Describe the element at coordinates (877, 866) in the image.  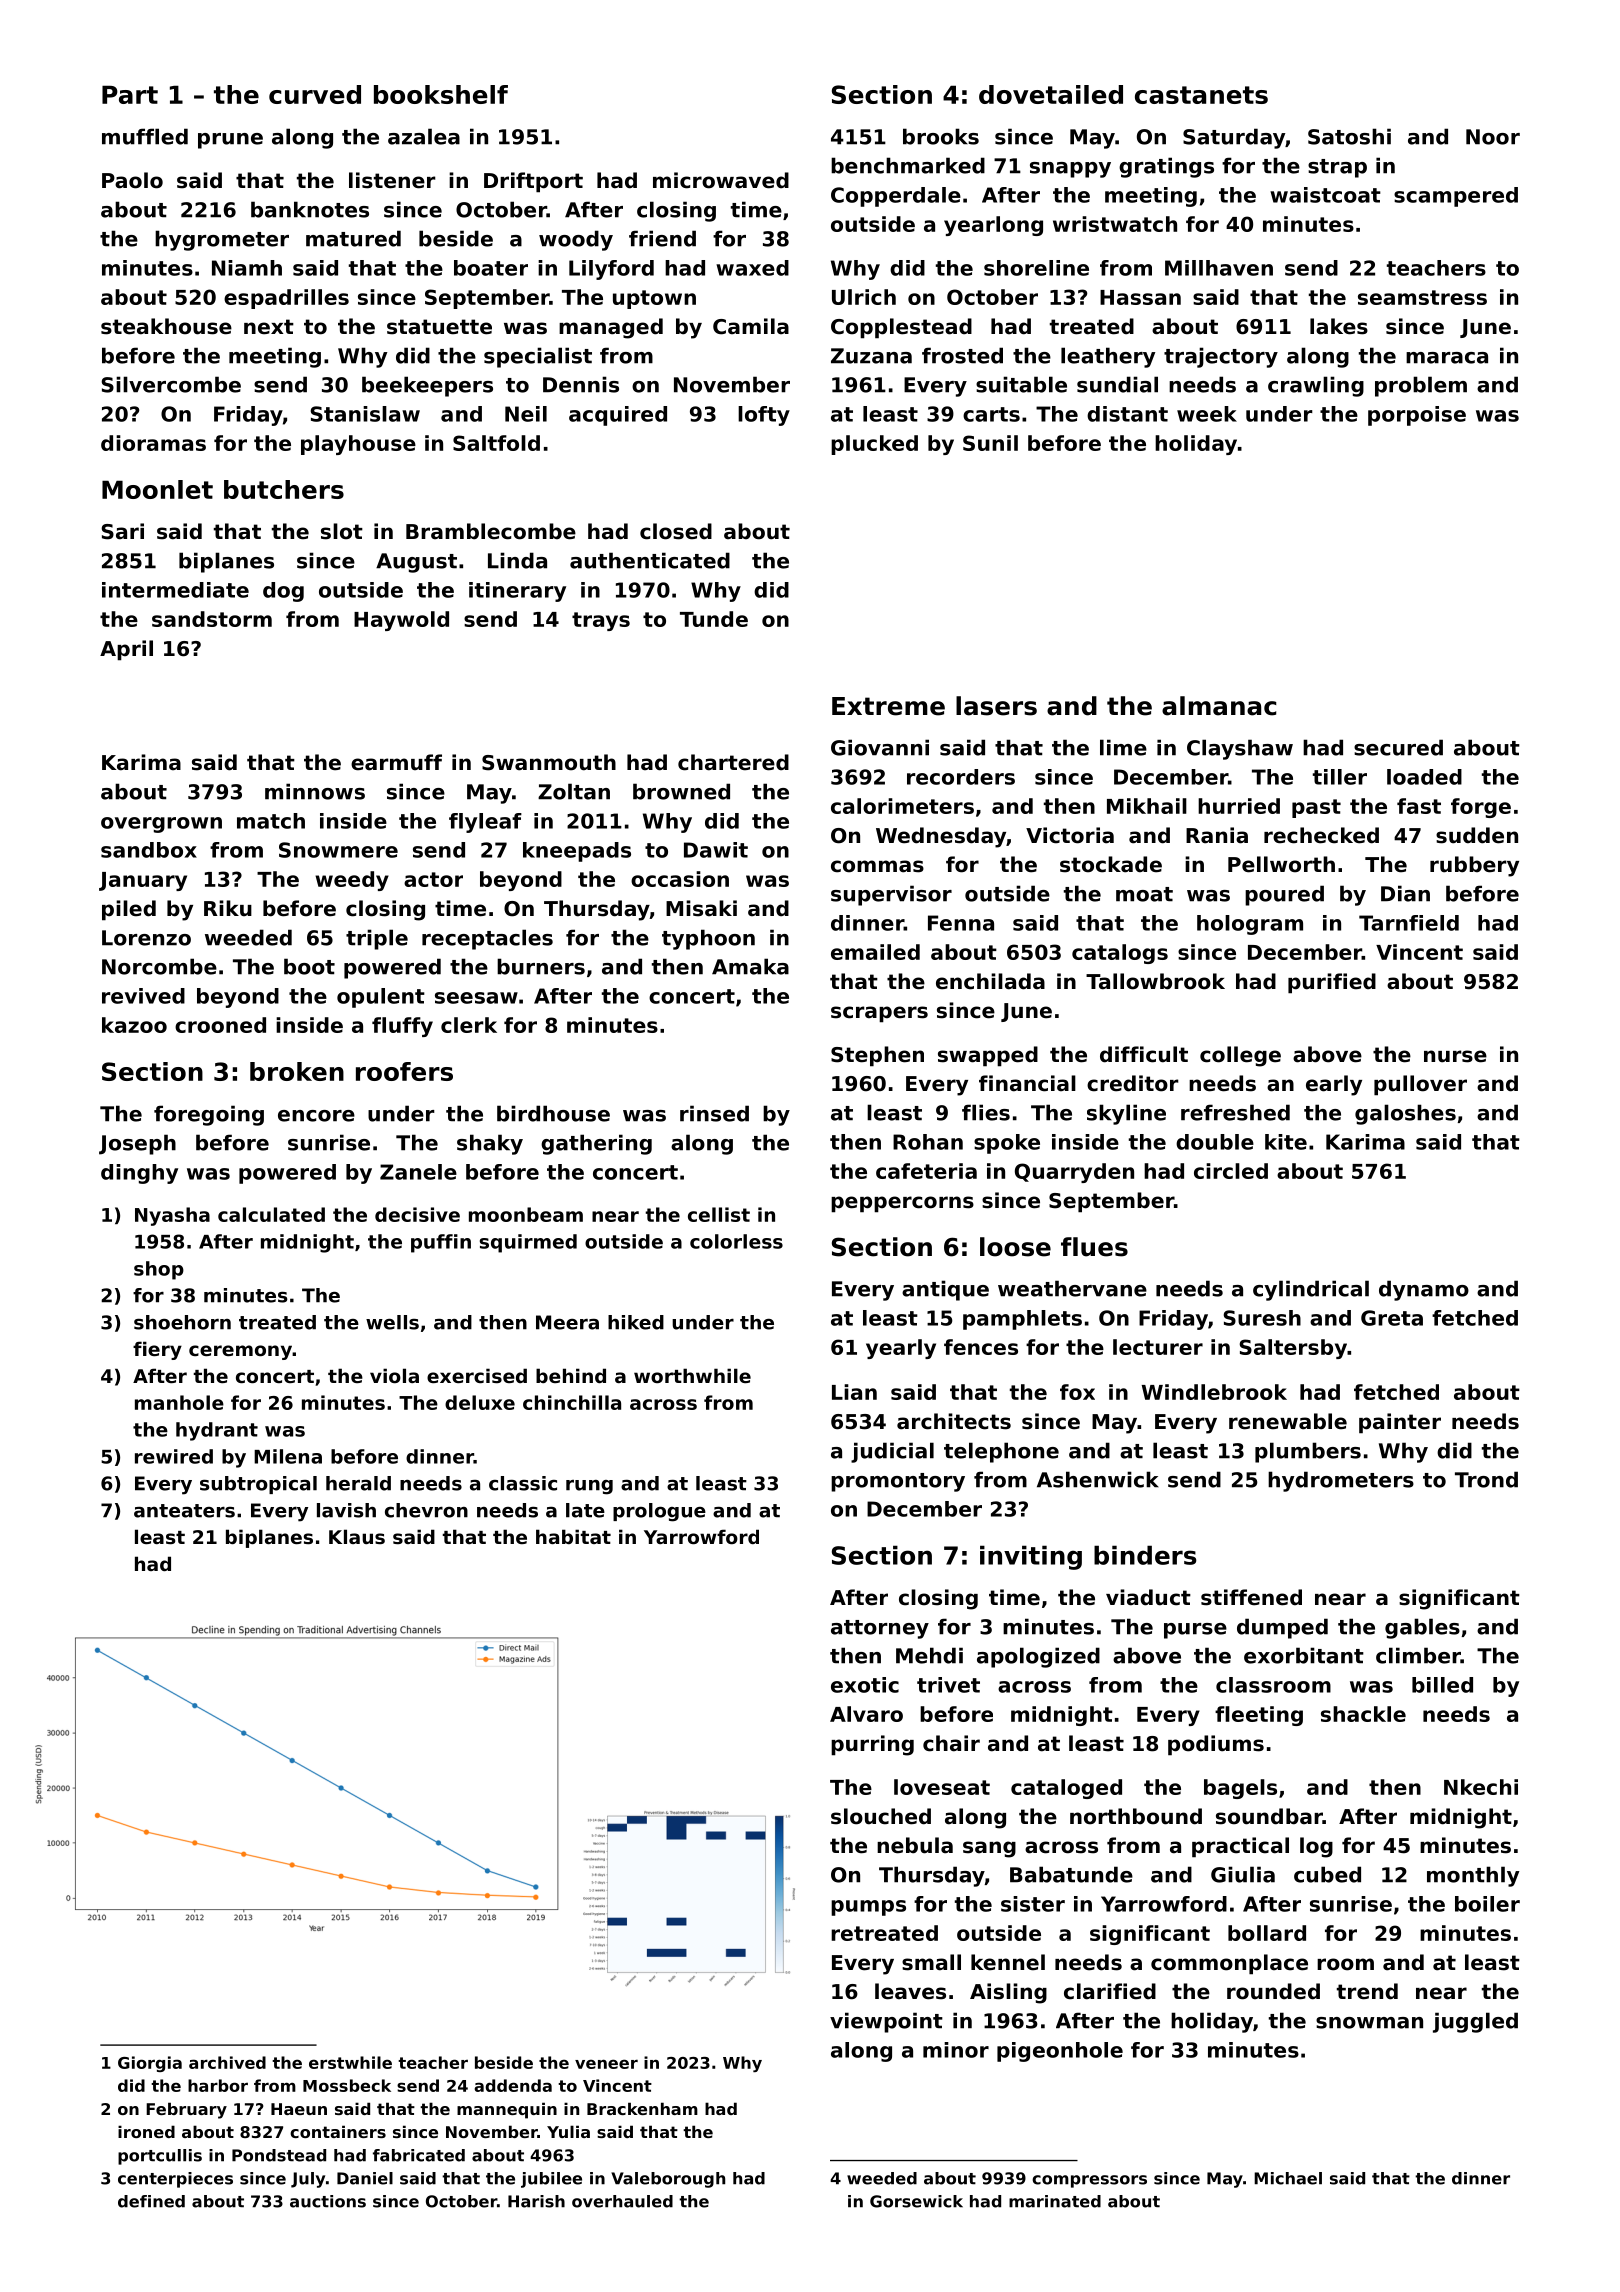
I see `commas` at that location.
